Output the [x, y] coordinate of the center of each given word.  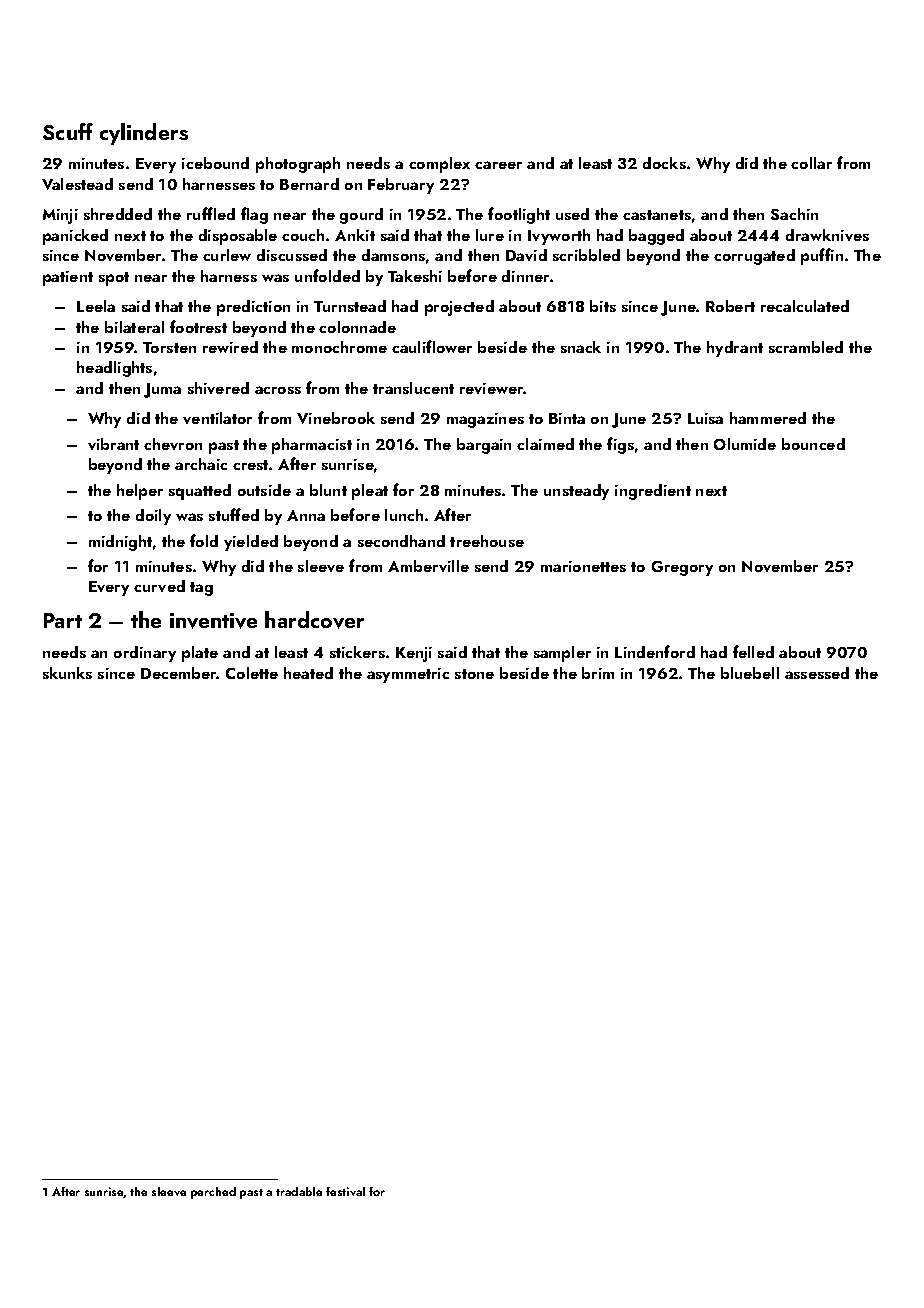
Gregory [682, 568]
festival [345, 1191]
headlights [114, 369]
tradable [299, 1191]
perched [213, 1193]
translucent [413, 388]
